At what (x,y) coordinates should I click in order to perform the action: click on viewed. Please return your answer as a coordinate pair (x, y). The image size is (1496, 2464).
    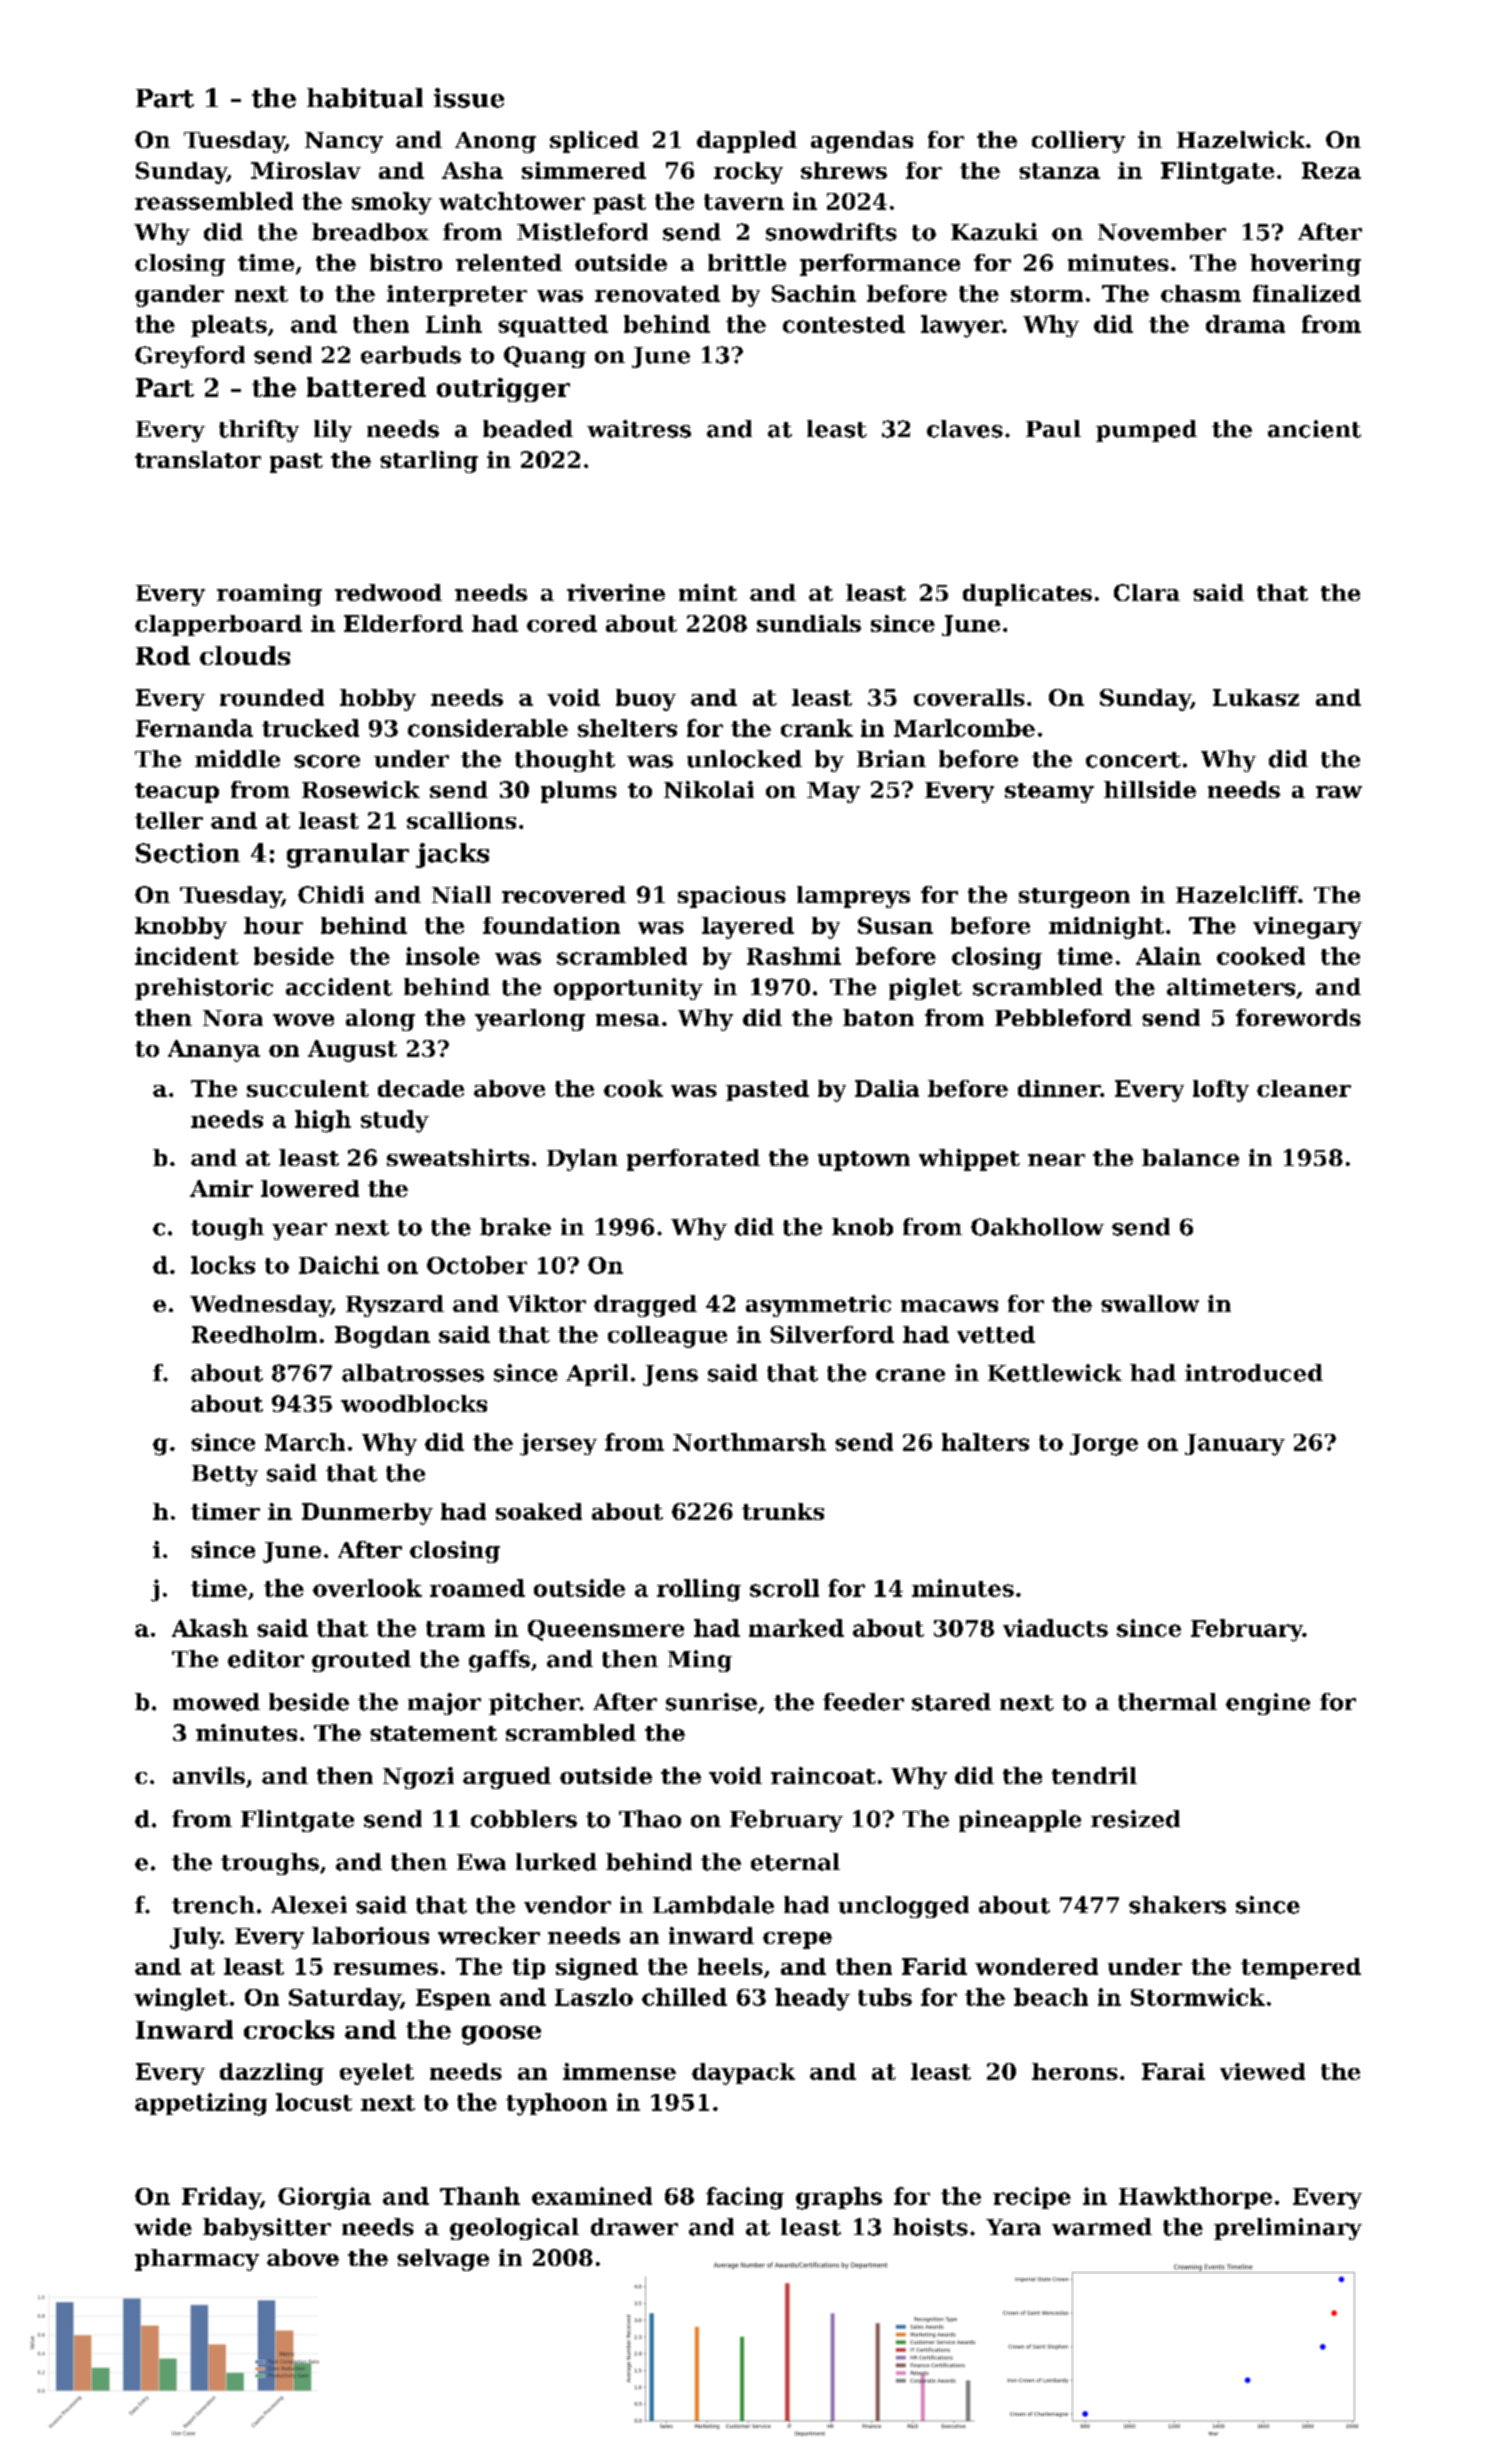
    Looking at the image, I should click on (1262, 2071).
